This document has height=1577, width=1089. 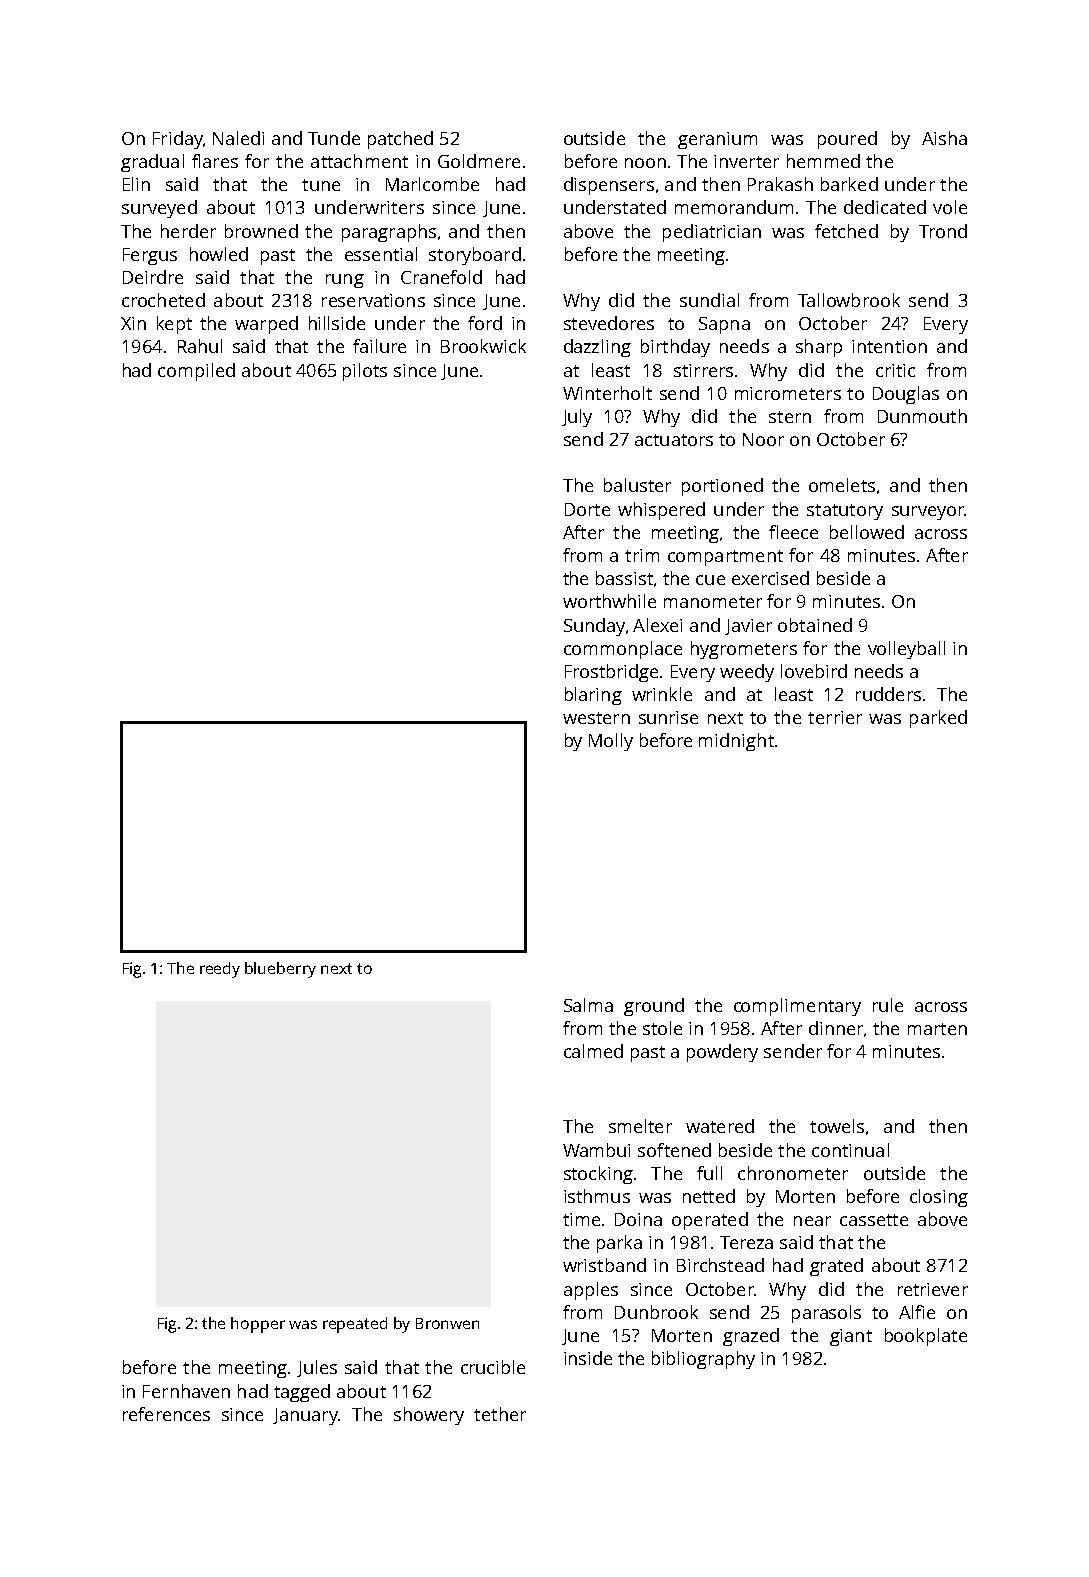 I want to click on references, so click(x=166, y=1414).
